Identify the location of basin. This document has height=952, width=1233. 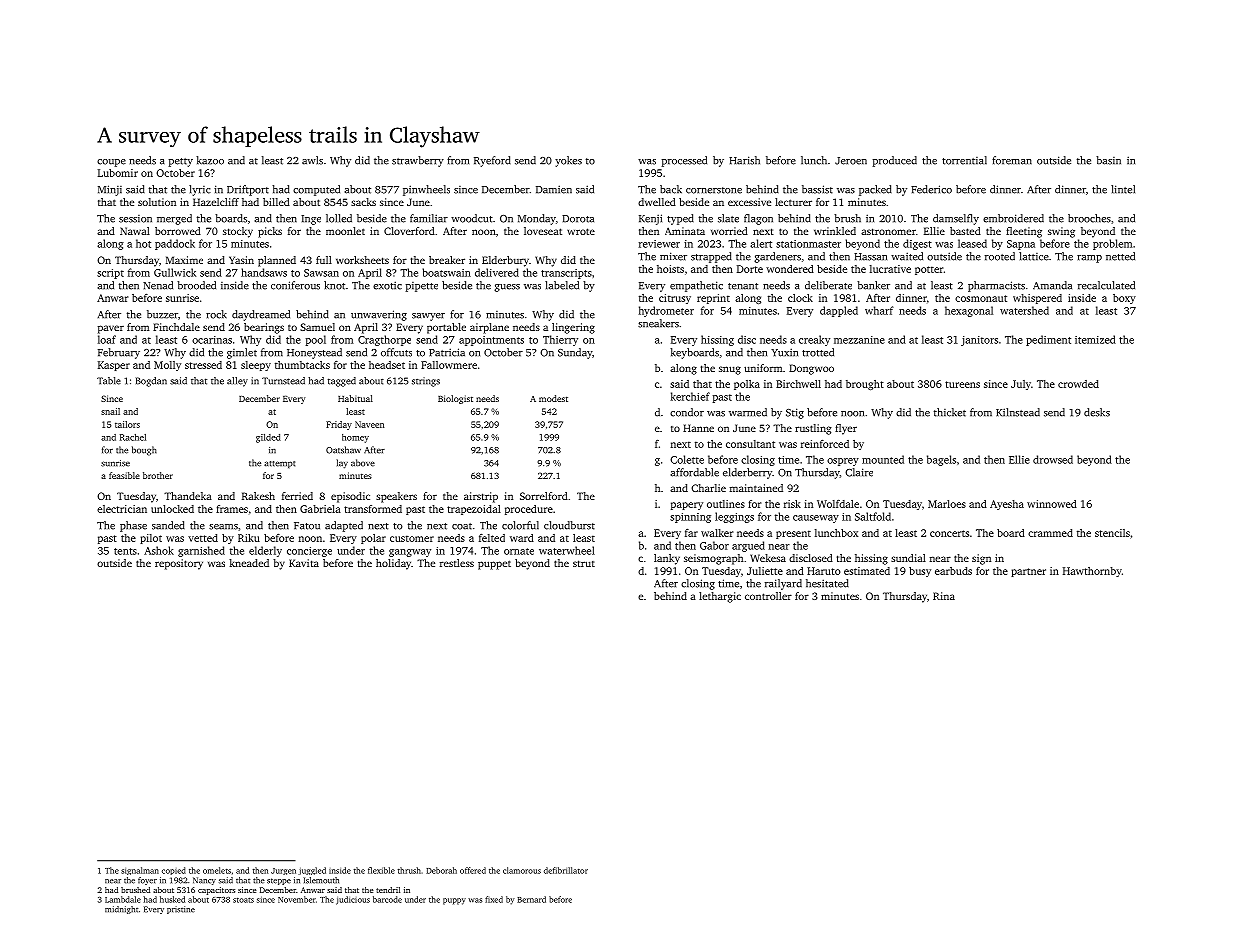
(1108, 160).
